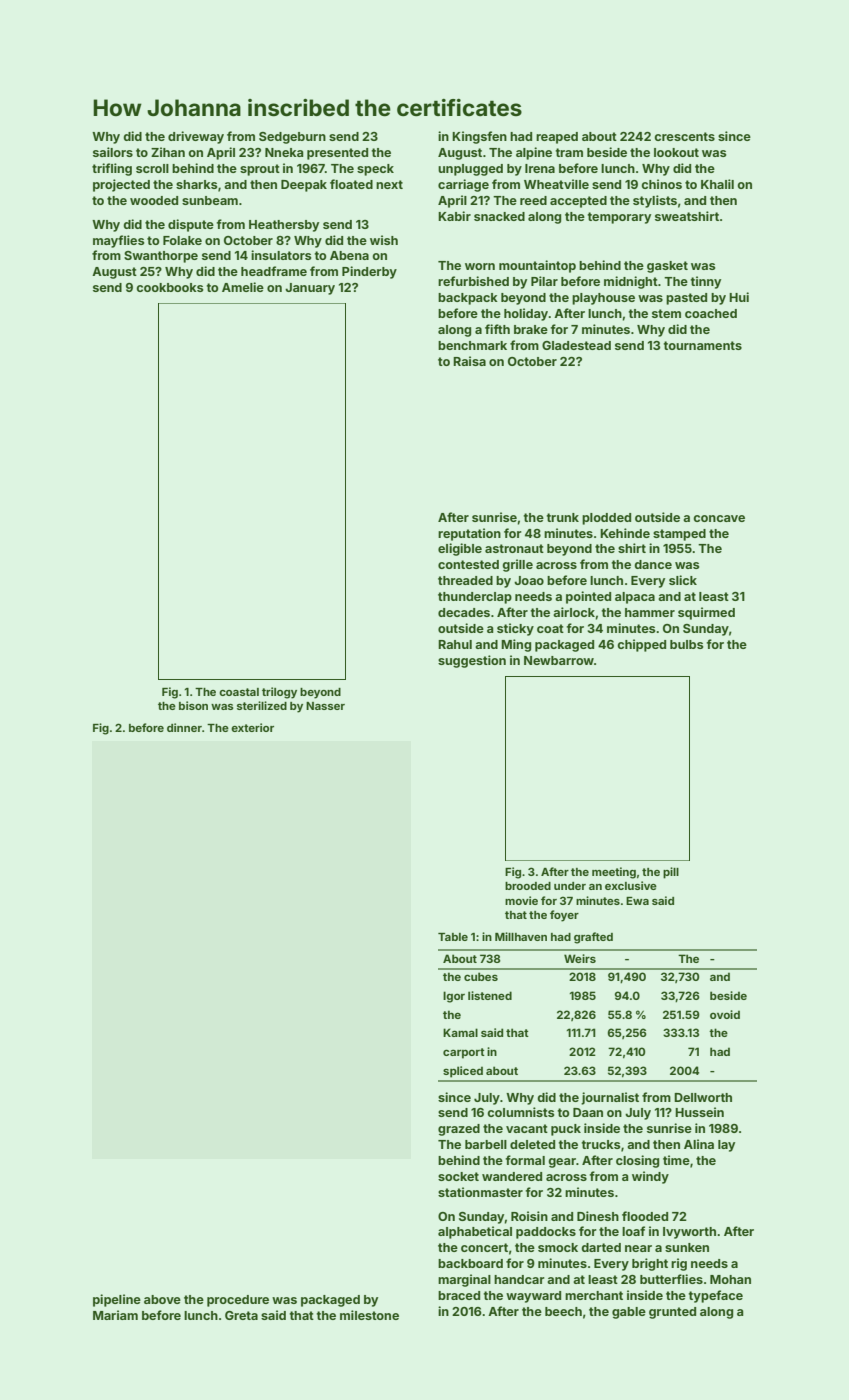  What do you see at coordinates (464, 1053) in the screenshot?
I see `carport` at bounding box center [464, 1053].
